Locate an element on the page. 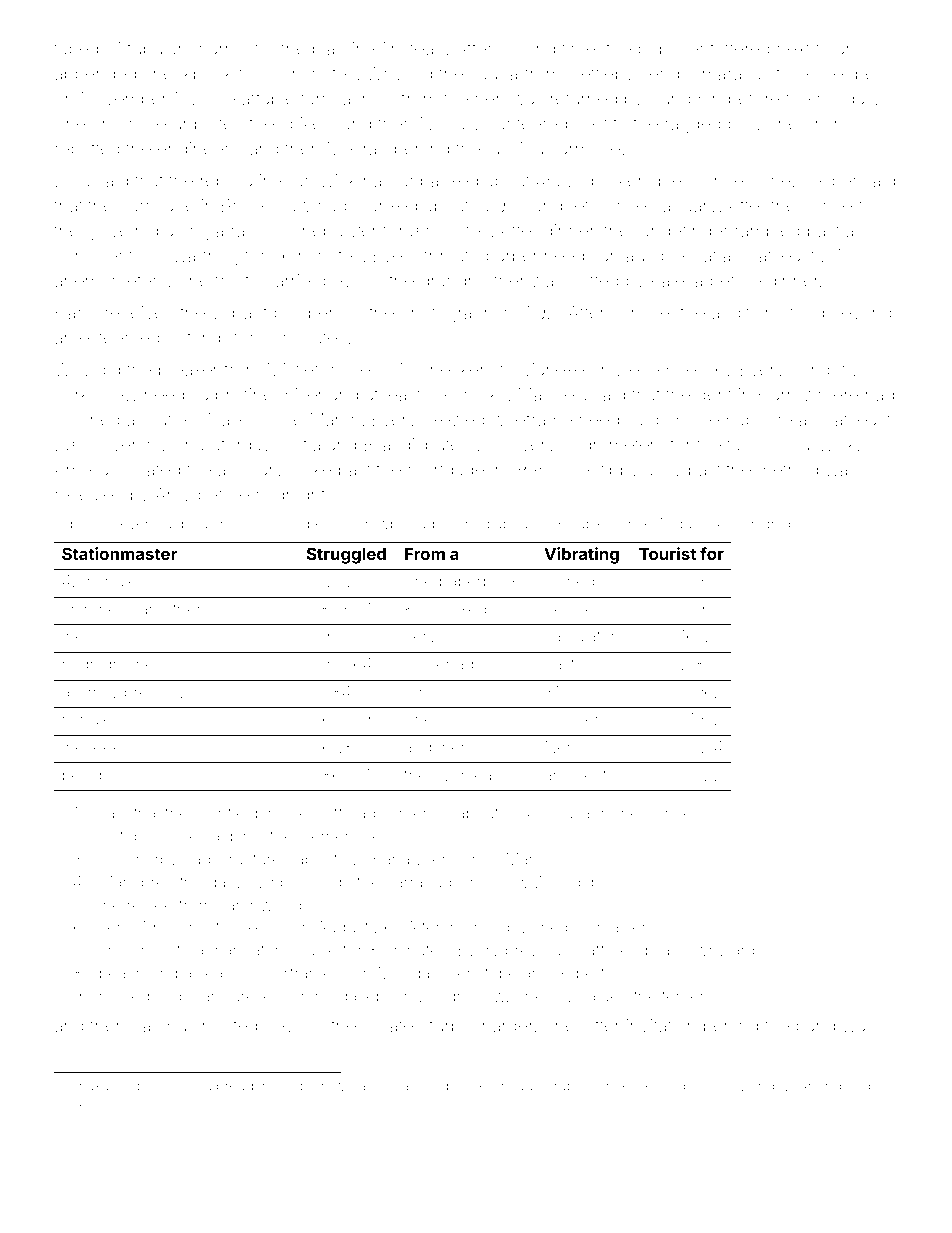  barracuda is located at coordinates (423, 882).
